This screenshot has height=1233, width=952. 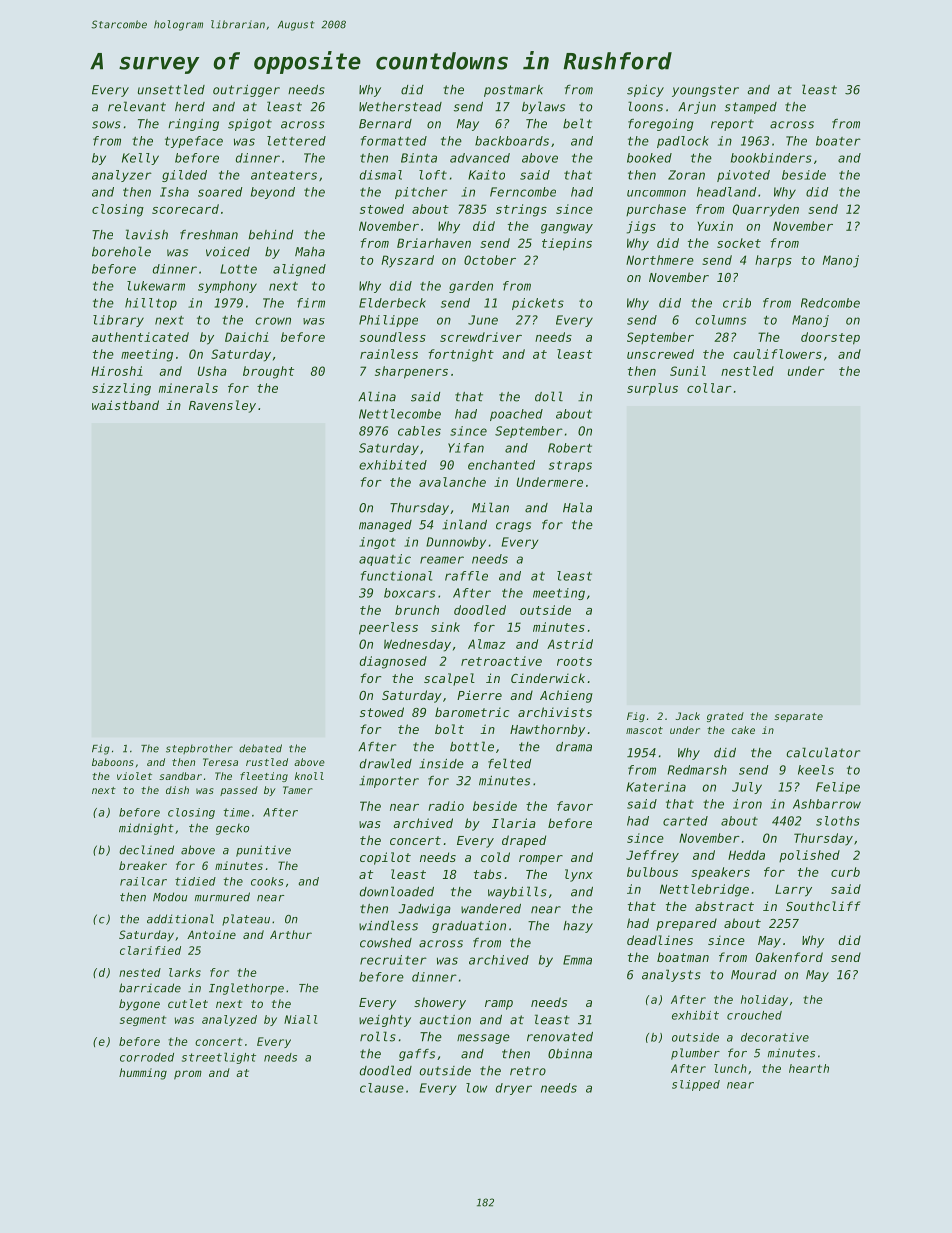 What do you see at coordinates (645, 91) in the screenshot?
I see `spicy` at bounding box center [645, 91].
